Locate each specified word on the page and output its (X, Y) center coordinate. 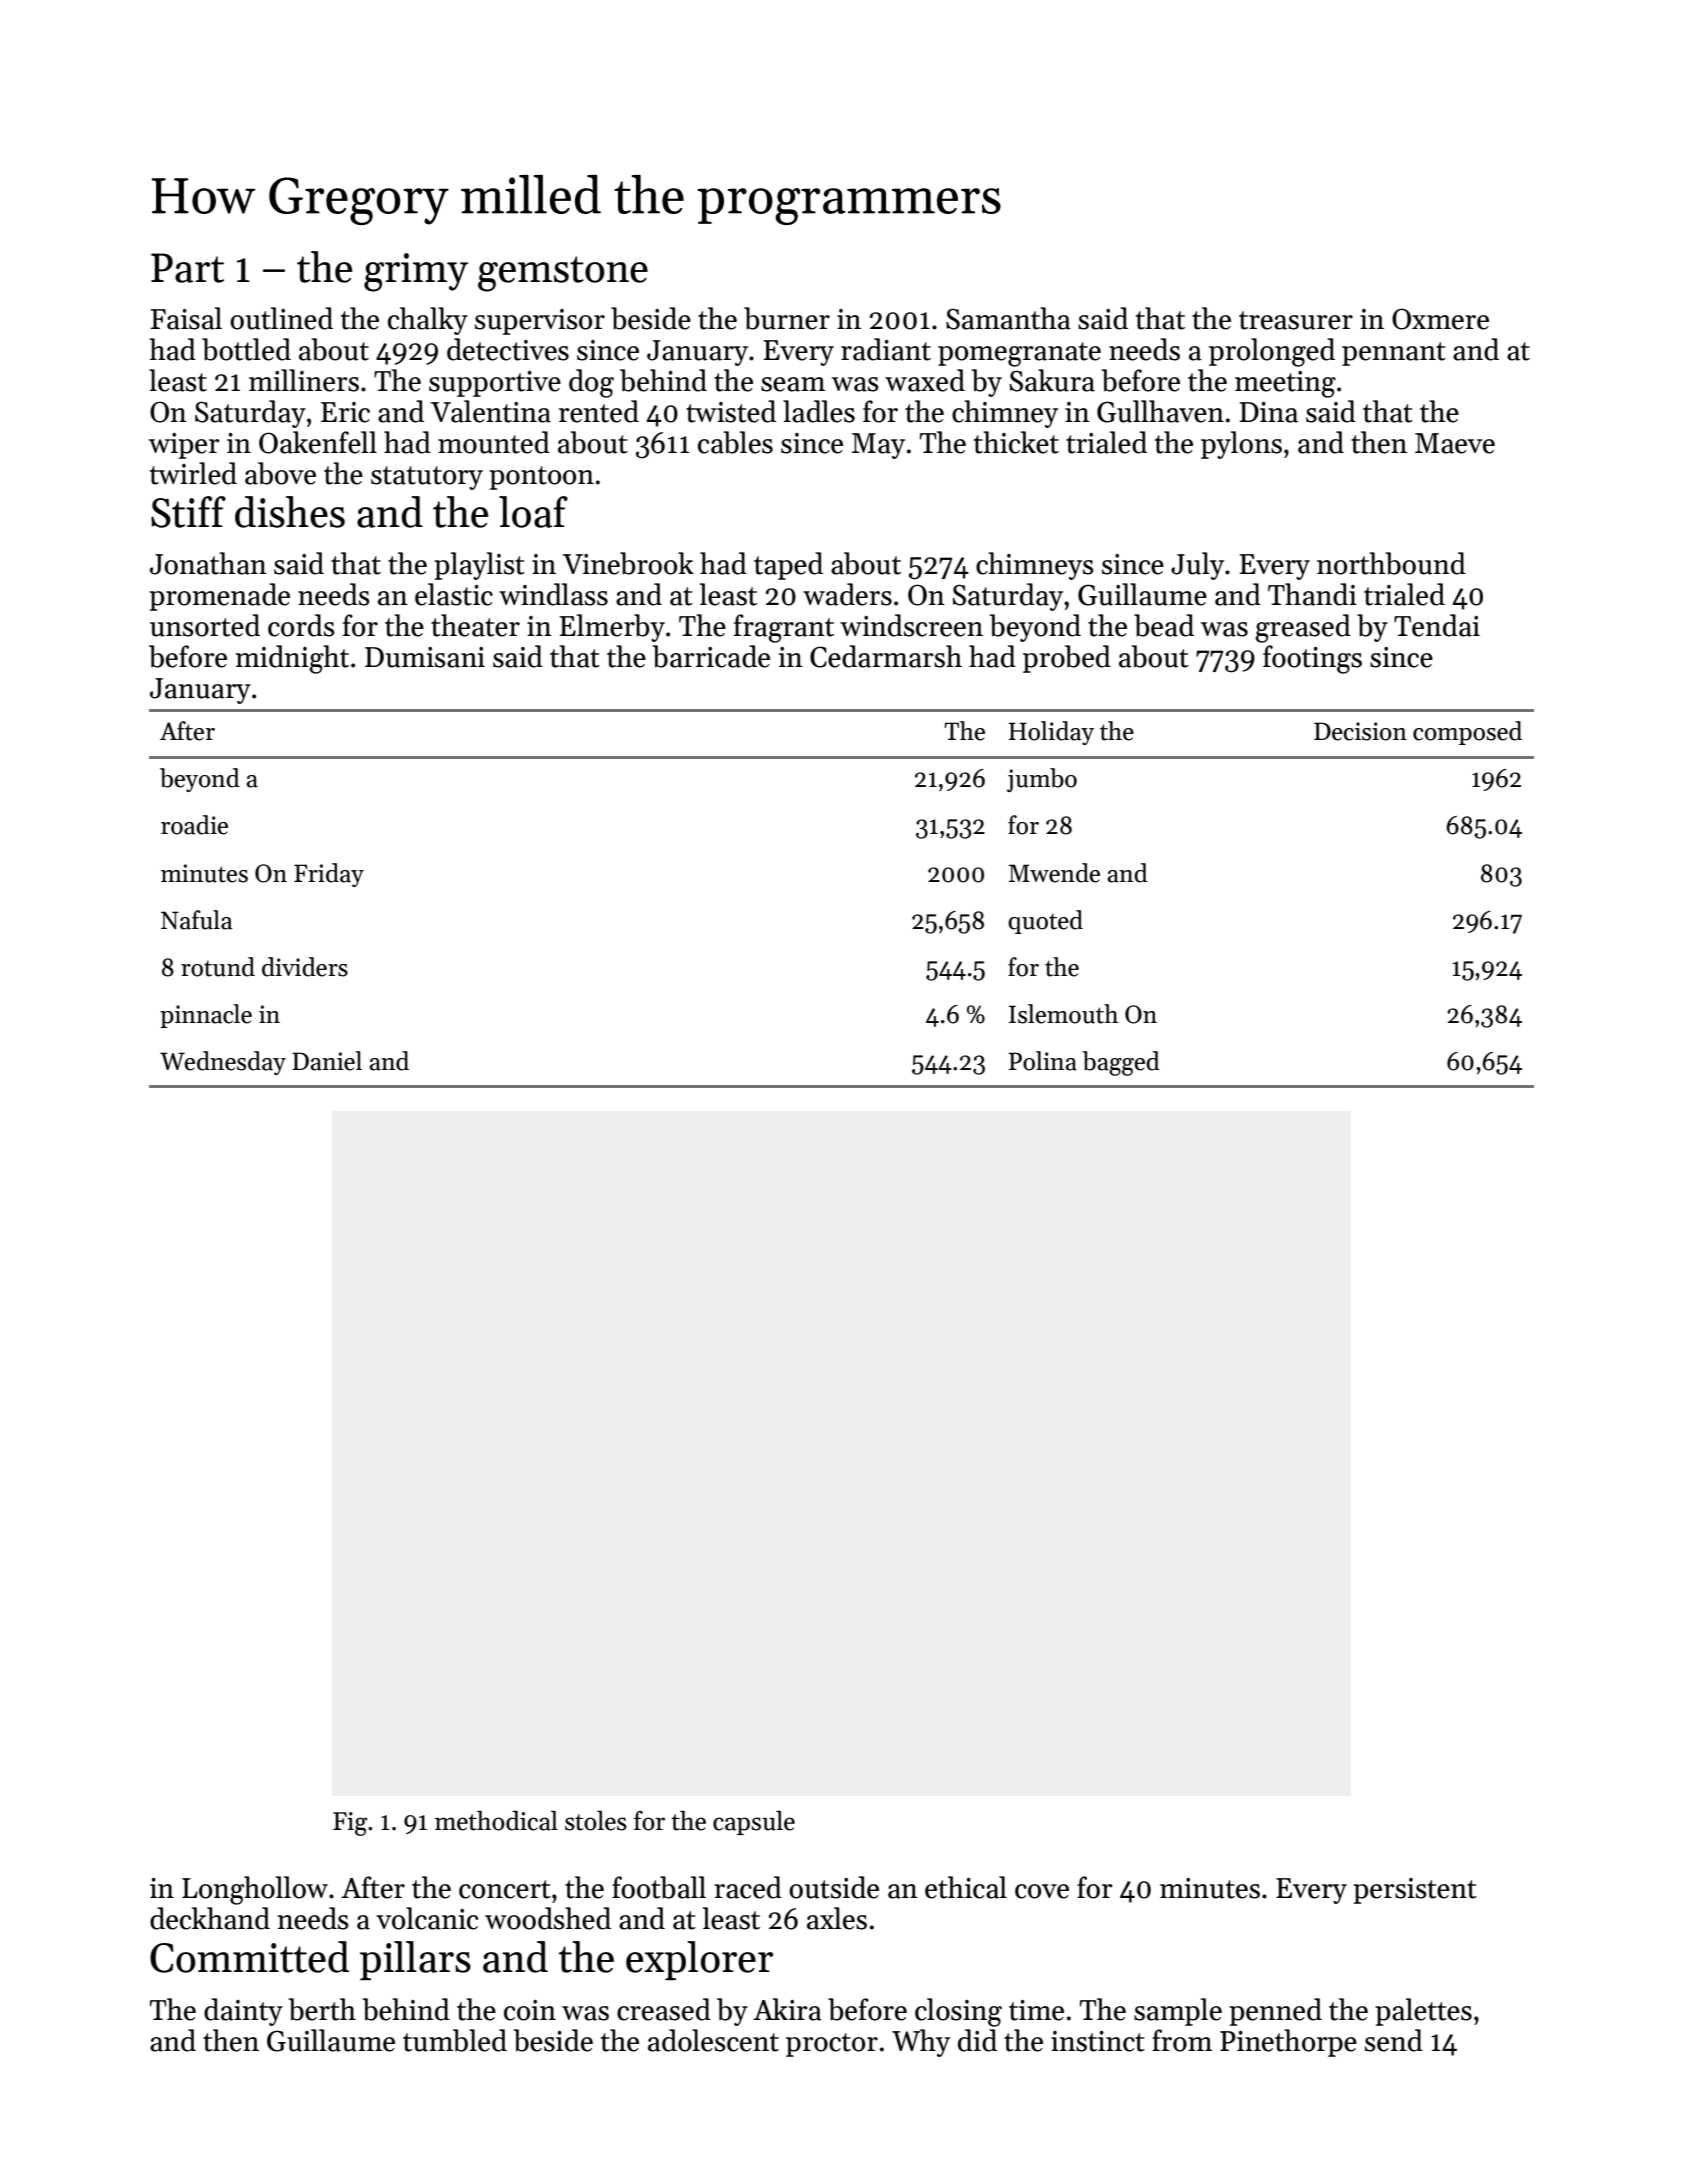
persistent (1415, 1891)
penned (1275, 2012)
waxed (925, 380)
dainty (243, 2012)
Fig (350, 1824)
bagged (1121, 1063)
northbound (1391, 563)
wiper (184, 446)
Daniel (327, 1061)
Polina (1043, 1061)
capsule (754, 1823)
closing (958, 2012)
